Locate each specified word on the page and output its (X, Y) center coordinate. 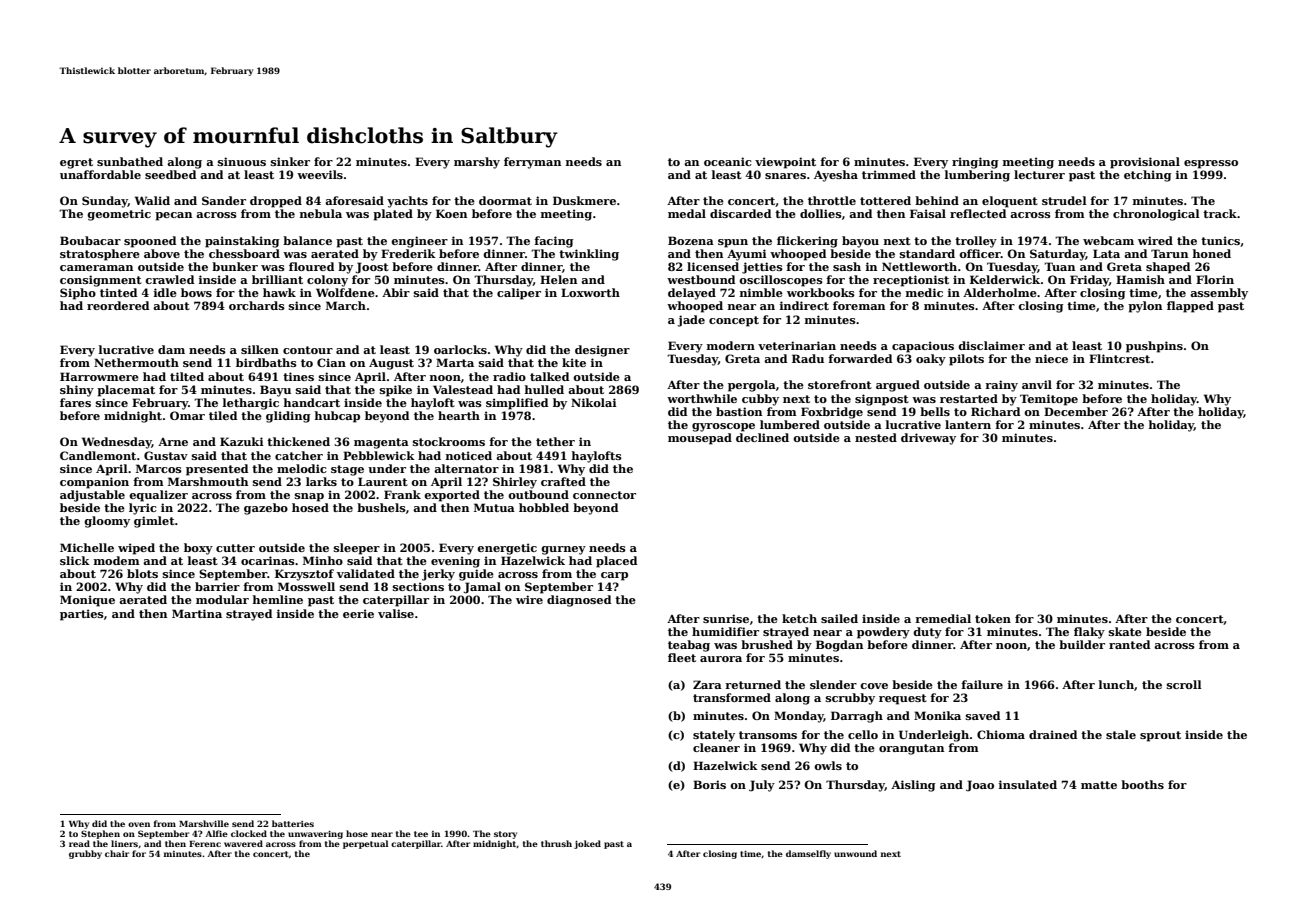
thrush (556, 843)
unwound (855, 853)
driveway (928, 439)
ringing (975, 163)
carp (614, 576)
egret (76, 163)
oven (139, 824)
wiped (136, 549)
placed (616, 562)
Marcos (159, 468)
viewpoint (785, 163)
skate (1125, 631)
